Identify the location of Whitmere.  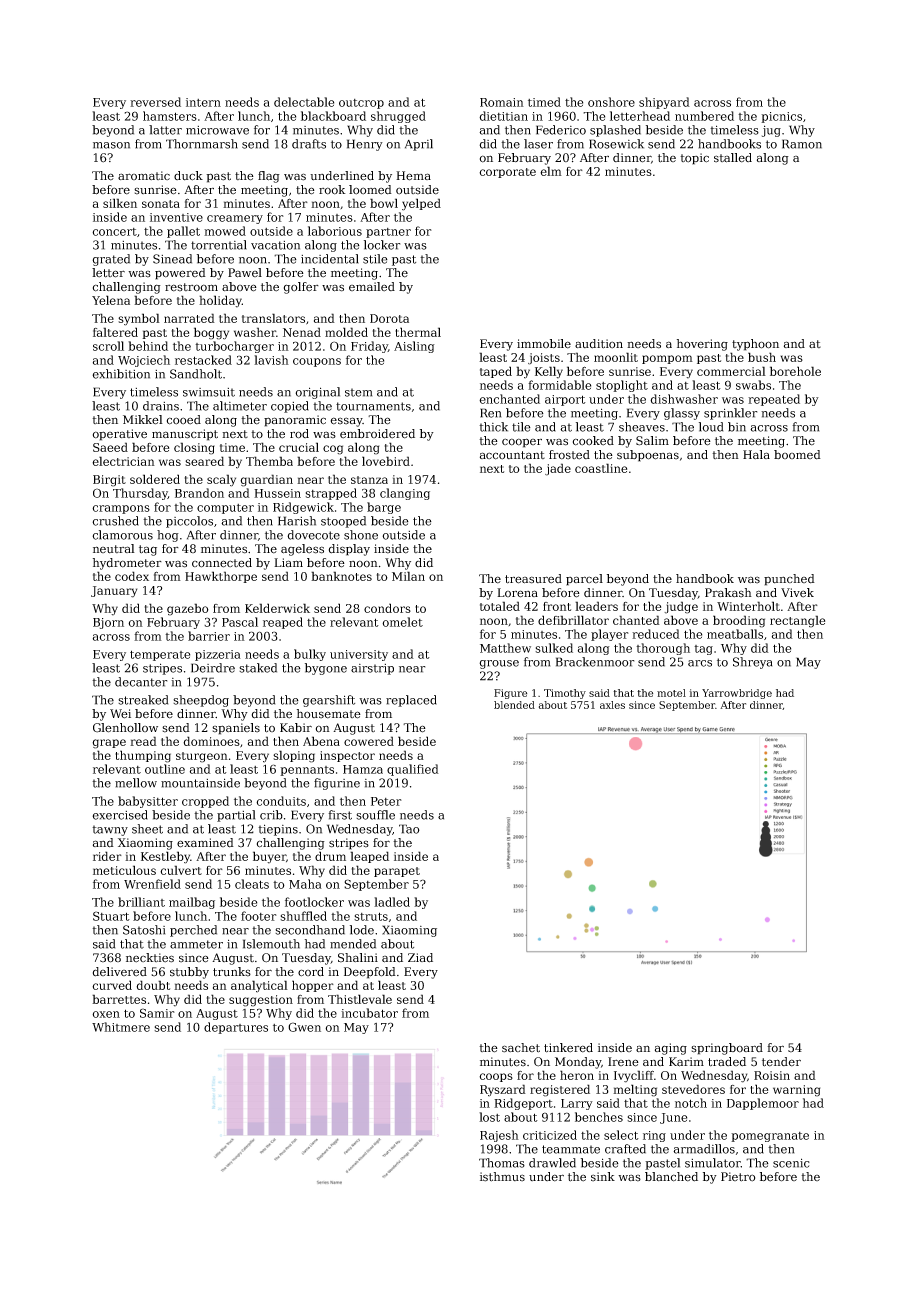
(121, 1027).
